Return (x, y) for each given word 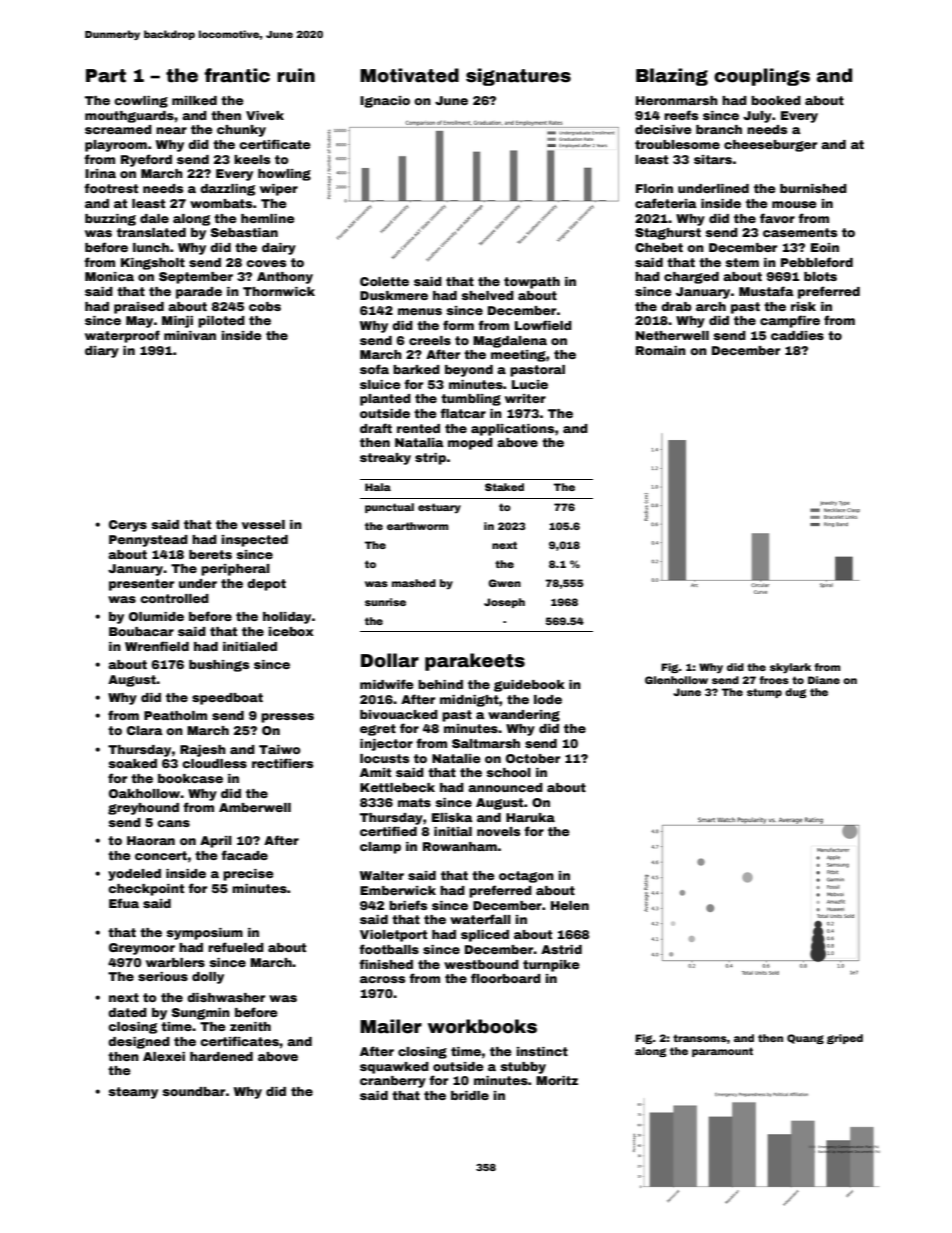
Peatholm (175, 715)
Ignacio (385, 102)
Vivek (265, 115)
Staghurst (668, 234)
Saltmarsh (486, 743)
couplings (762, 77)
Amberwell (255, 807)
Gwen (504, 583)
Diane (824, 680)
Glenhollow (676, 680)
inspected (254, 541)
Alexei (164, 1056)
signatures (518, 77)
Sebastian (244, 232)
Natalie (456, 758)
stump (764, 693)
